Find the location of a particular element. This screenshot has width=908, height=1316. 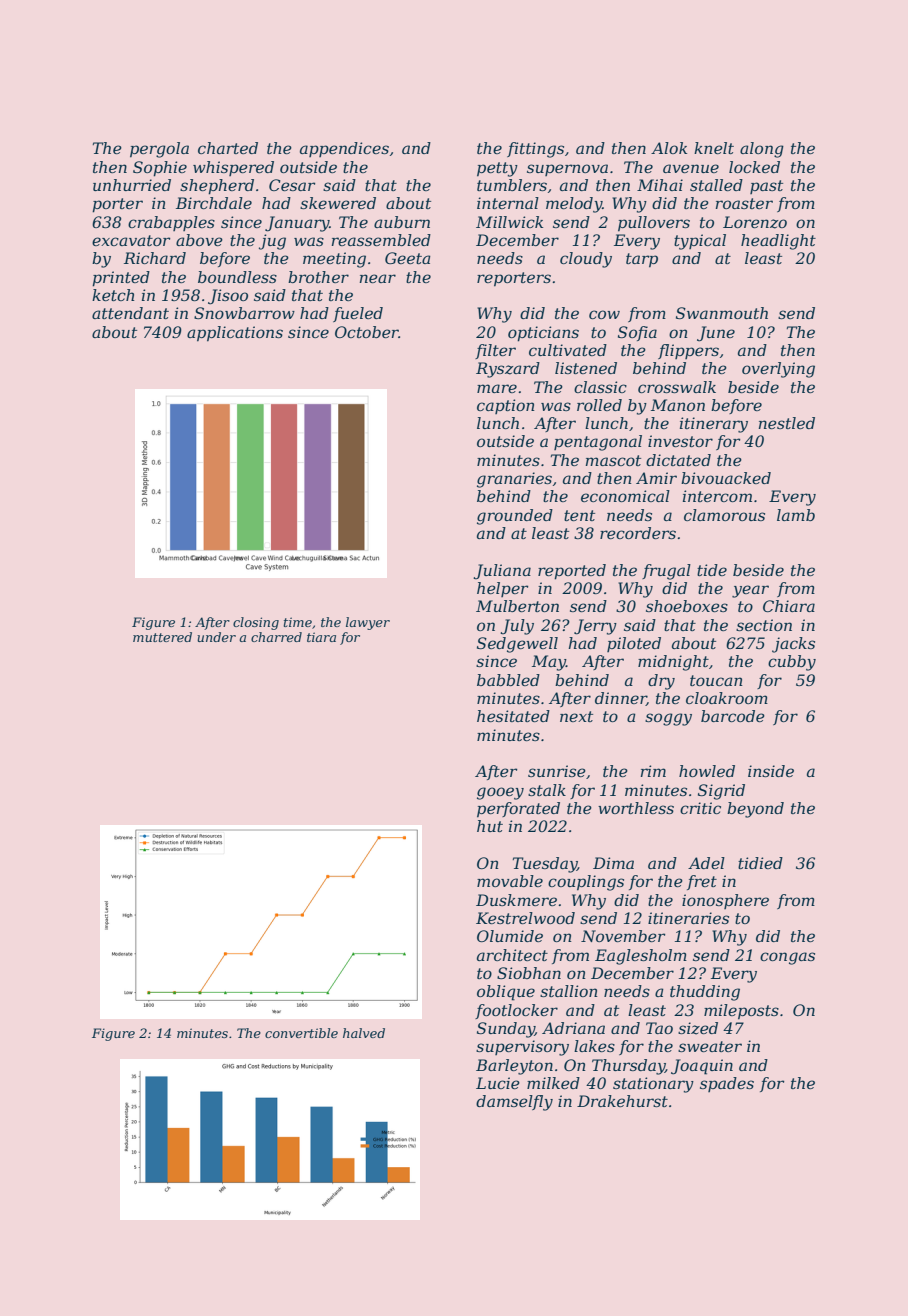

Sofia is located at coordinates (637, 333).
